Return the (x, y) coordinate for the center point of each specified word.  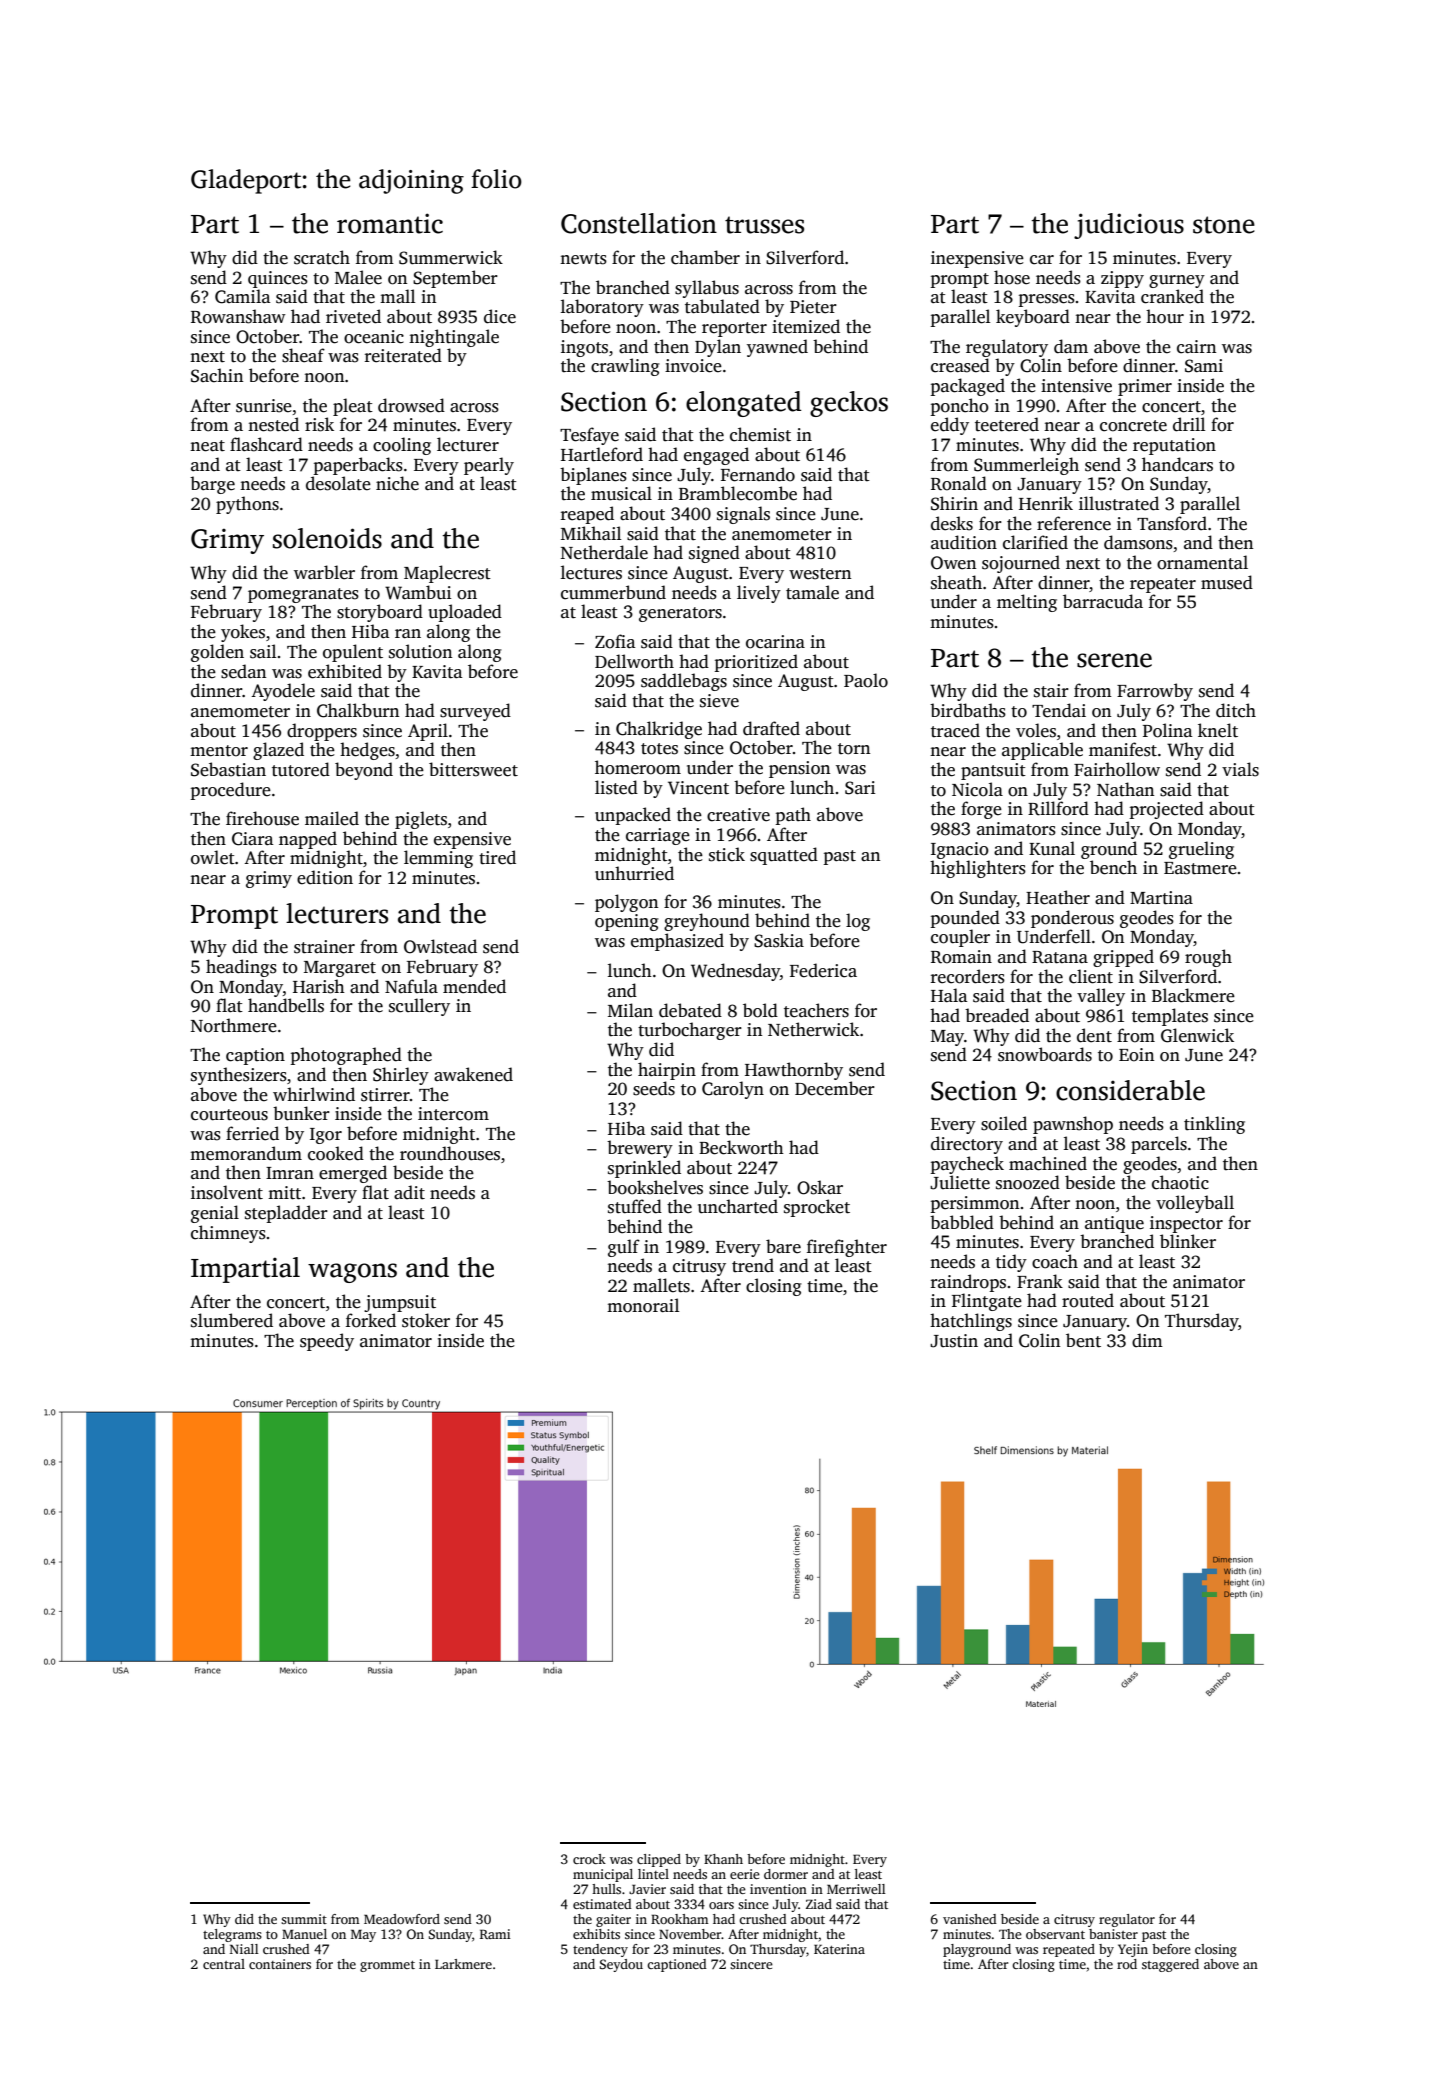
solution (420, 651)
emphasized (677, 942)
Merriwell (856, 1889)
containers (280, 1964)
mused (1227, 582)
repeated (1069, 1950)
